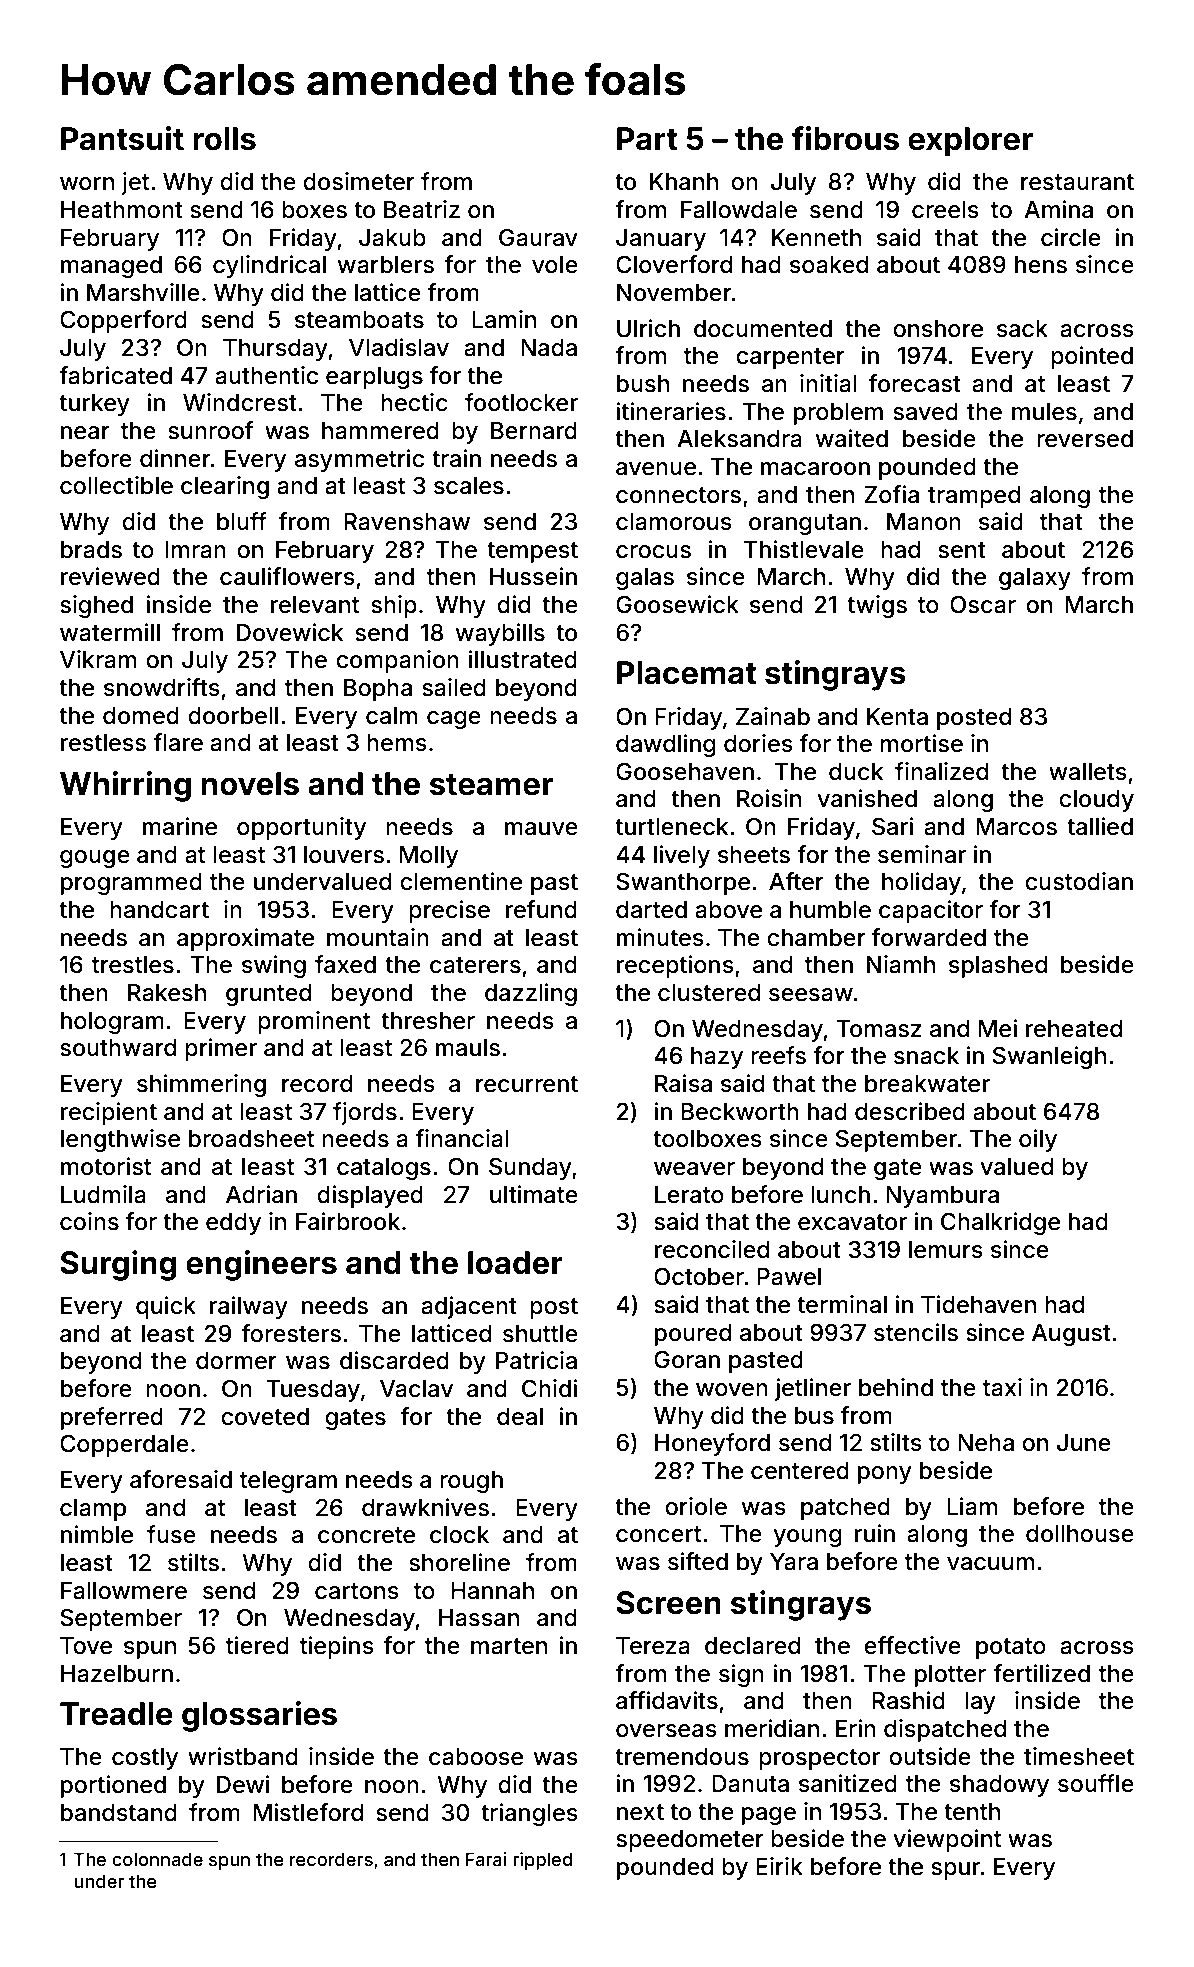 This screenshot has width=1194, height=1967. I want to click on circle, so click(1071, 237).
